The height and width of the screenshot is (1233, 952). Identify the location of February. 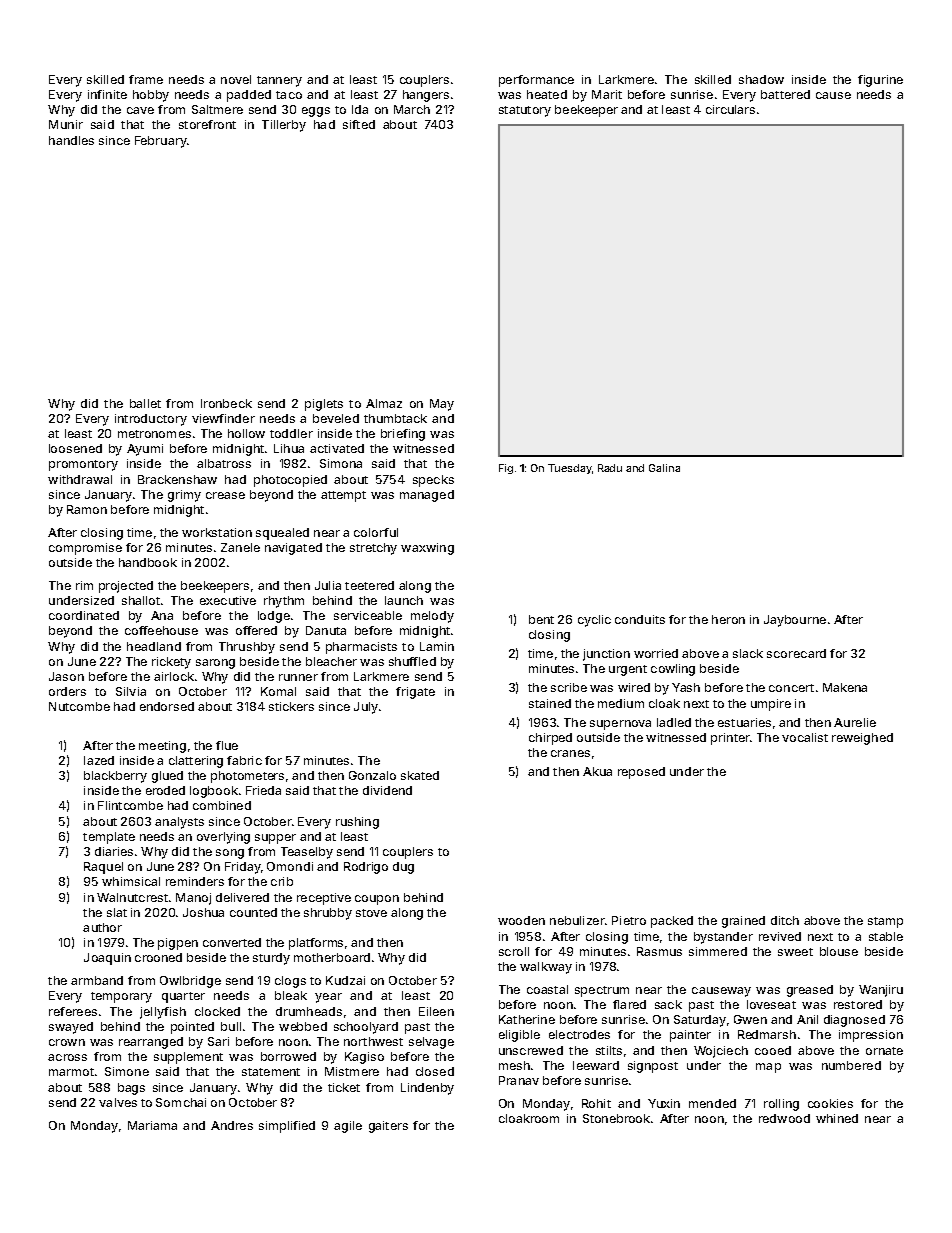
(161, 142).
